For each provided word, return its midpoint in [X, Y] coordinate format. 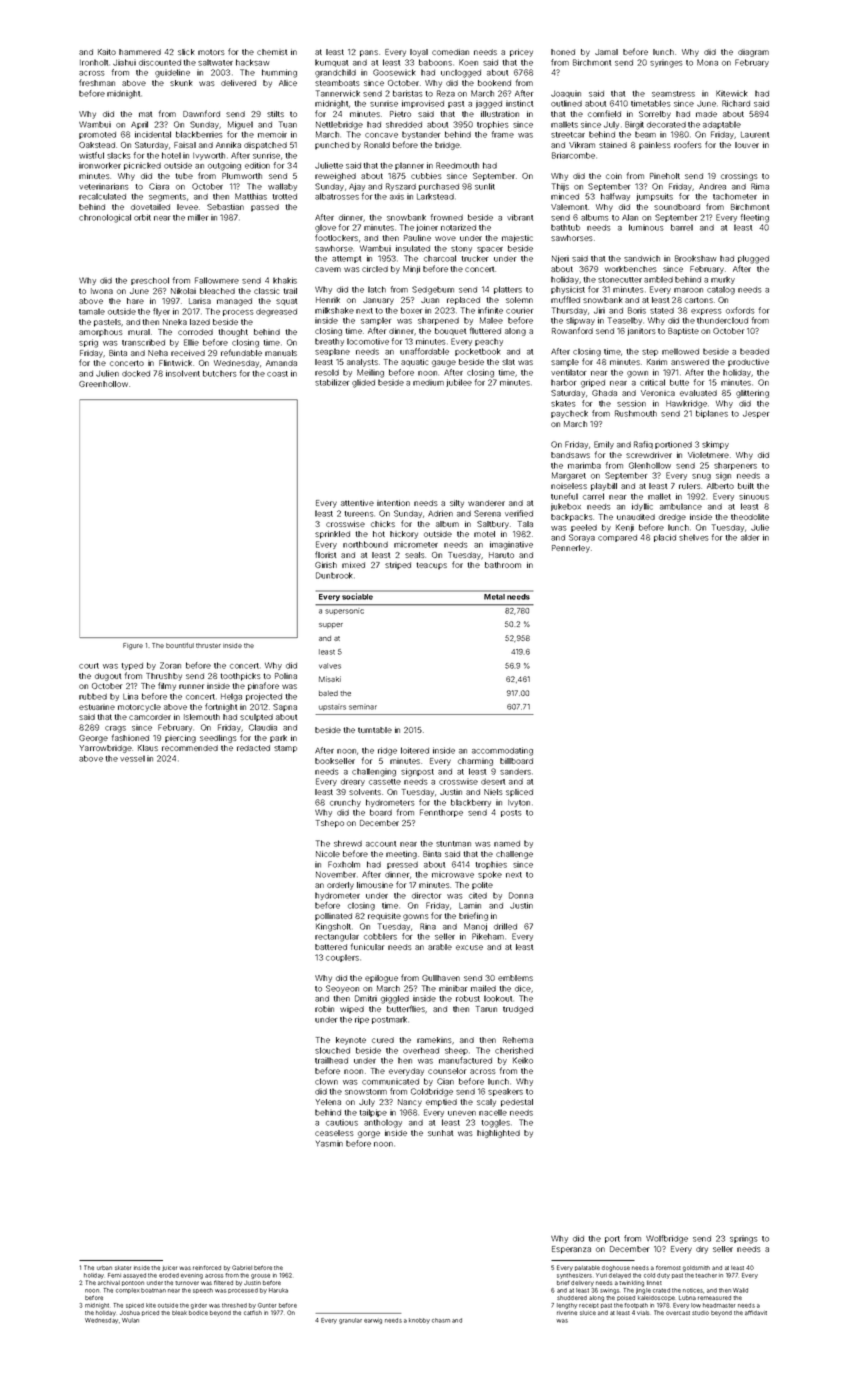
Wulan [130, 1320]
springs [744, 1239]
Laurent [755, 135]
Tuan [288, 124]
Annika [228, 145]
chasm [441, 1320]
